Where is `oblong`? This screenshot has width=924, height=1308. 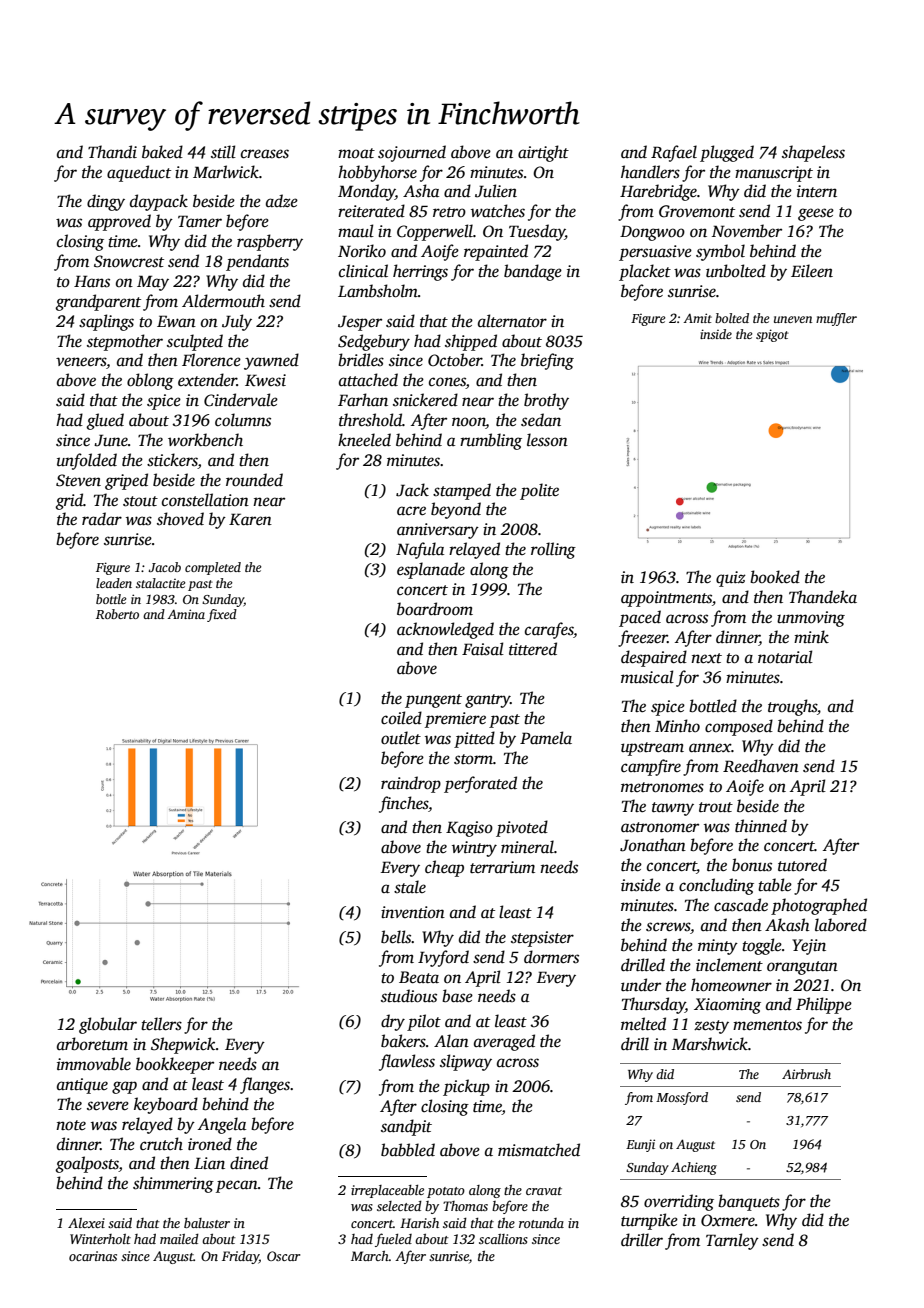 oblong is located at coordinates (150, 381).
